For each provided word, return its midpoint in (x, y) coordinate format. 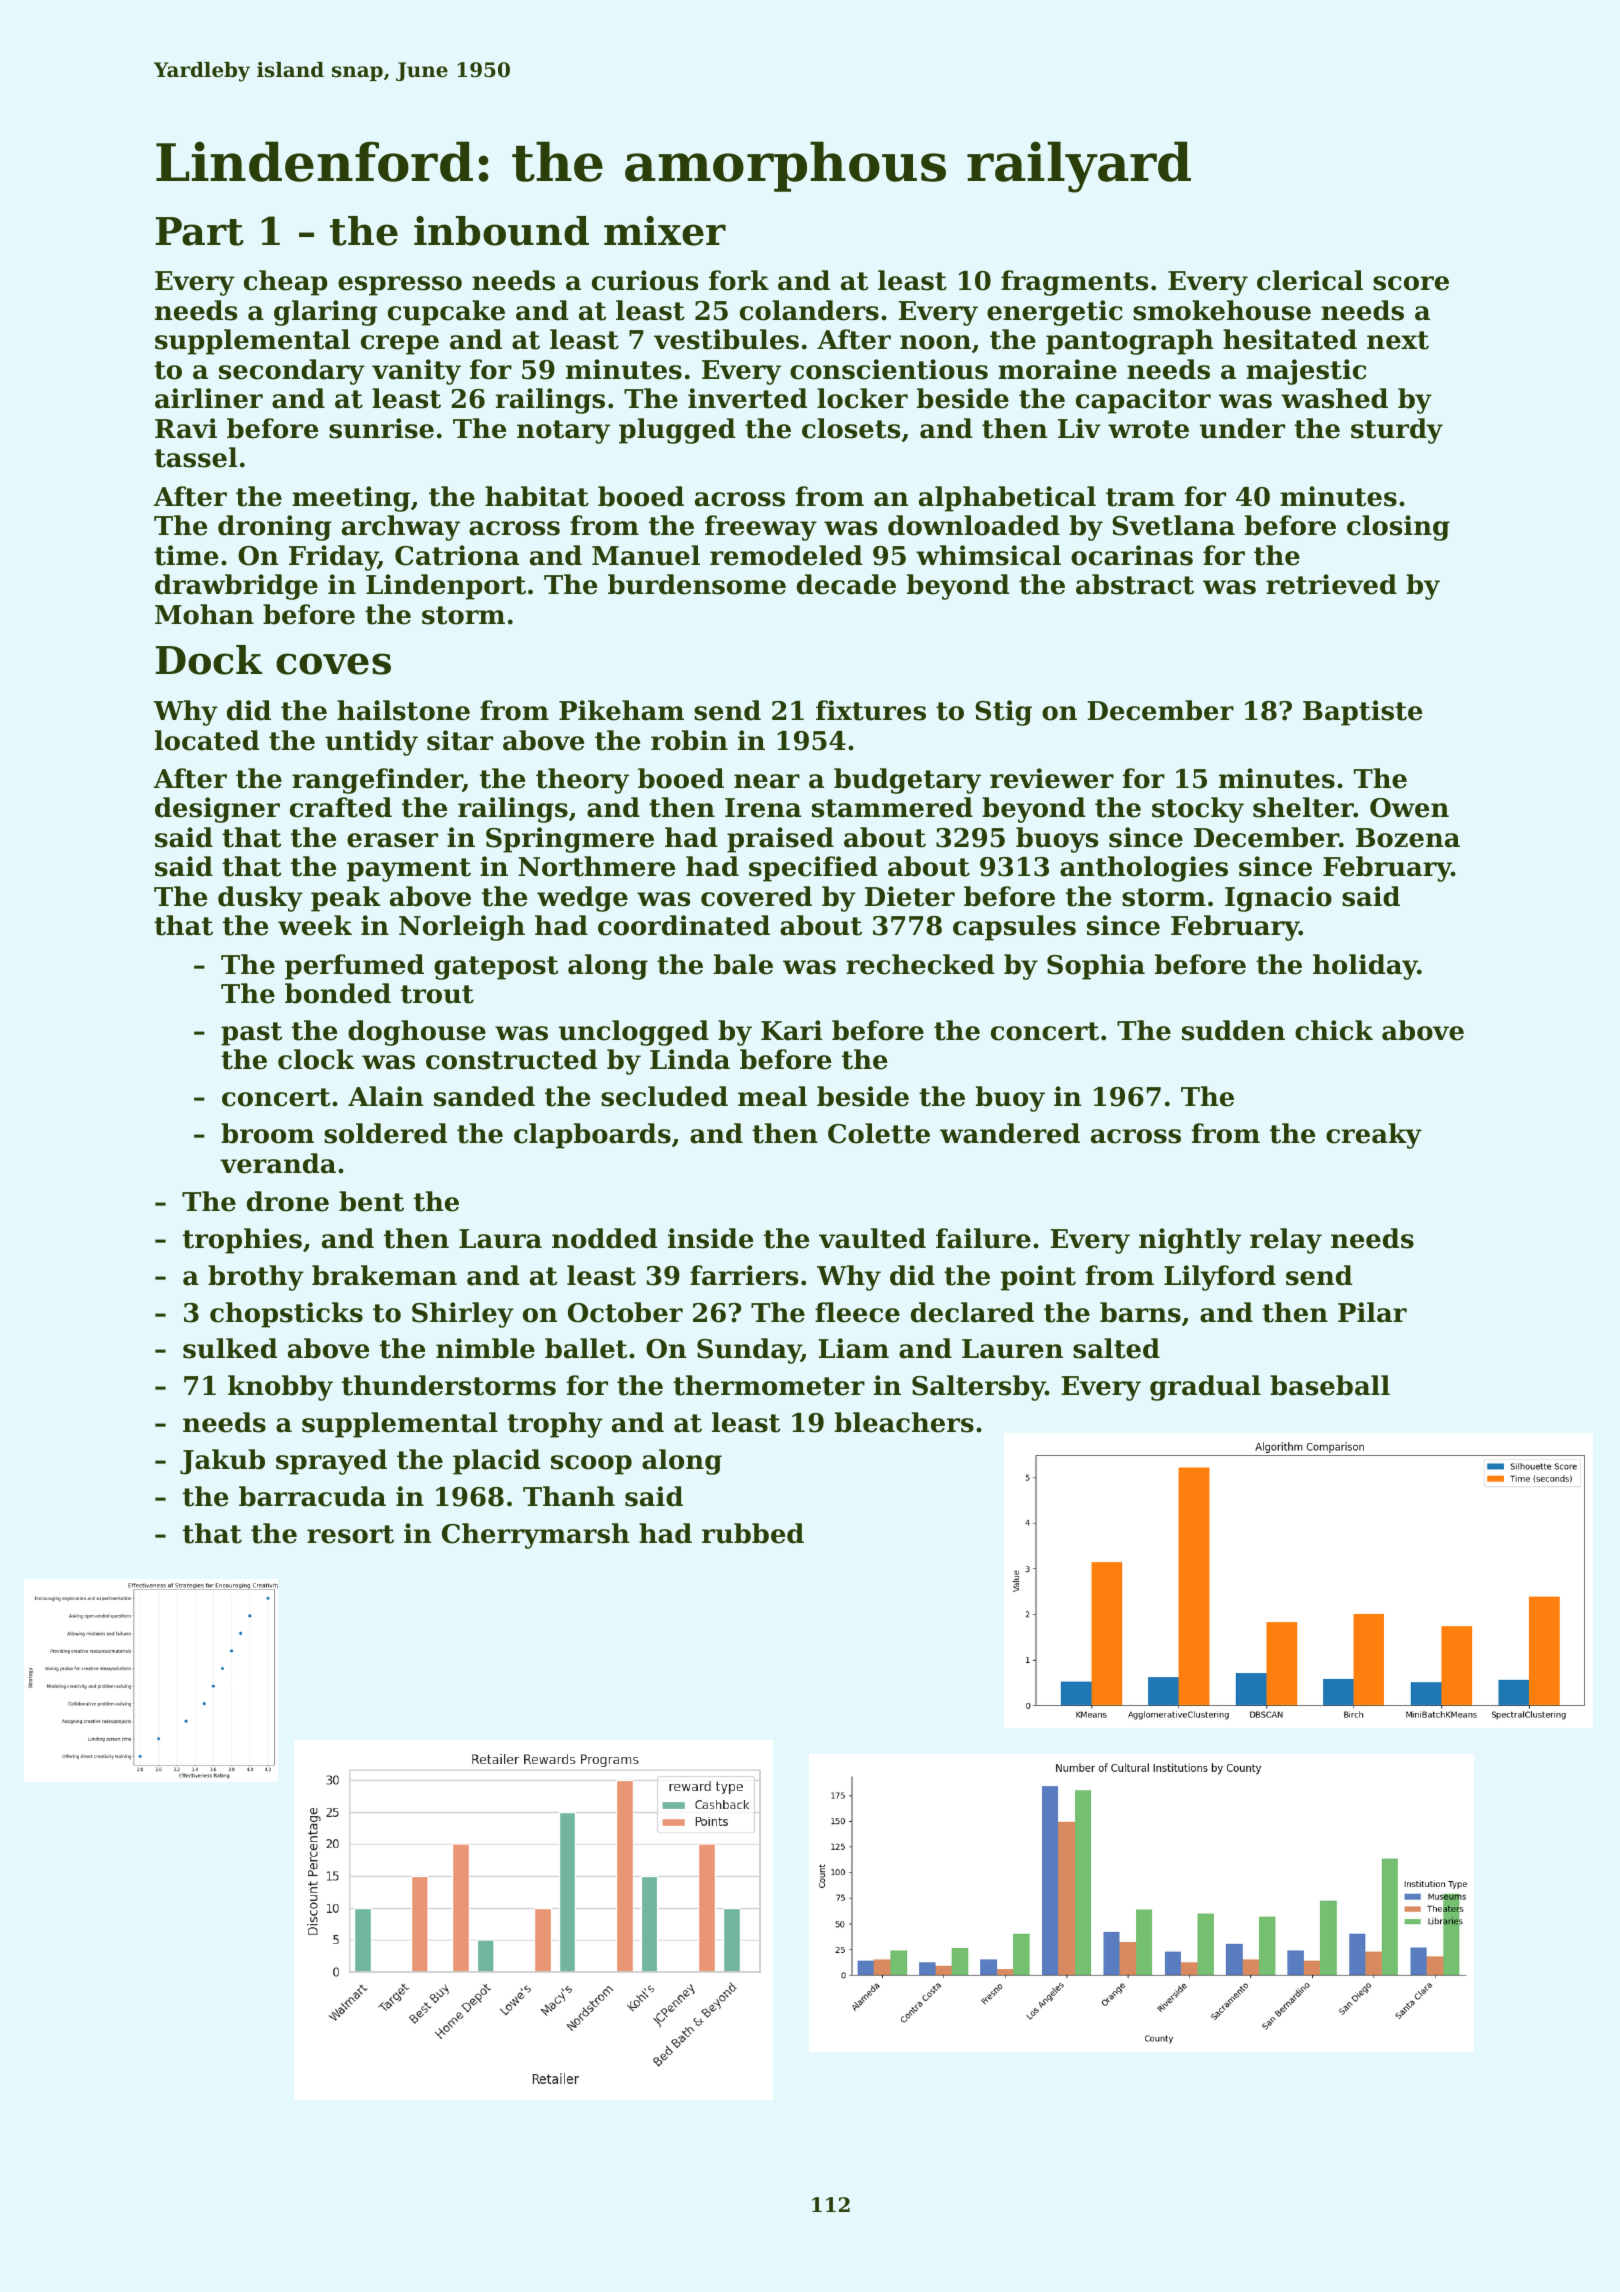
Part (200, 231)
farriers (744, 1275)
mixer (665, 231)
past (251, 1034)
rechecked (920, 964)
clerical (1310, 280)
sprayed (331, 1462)
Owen (1409, 808)
